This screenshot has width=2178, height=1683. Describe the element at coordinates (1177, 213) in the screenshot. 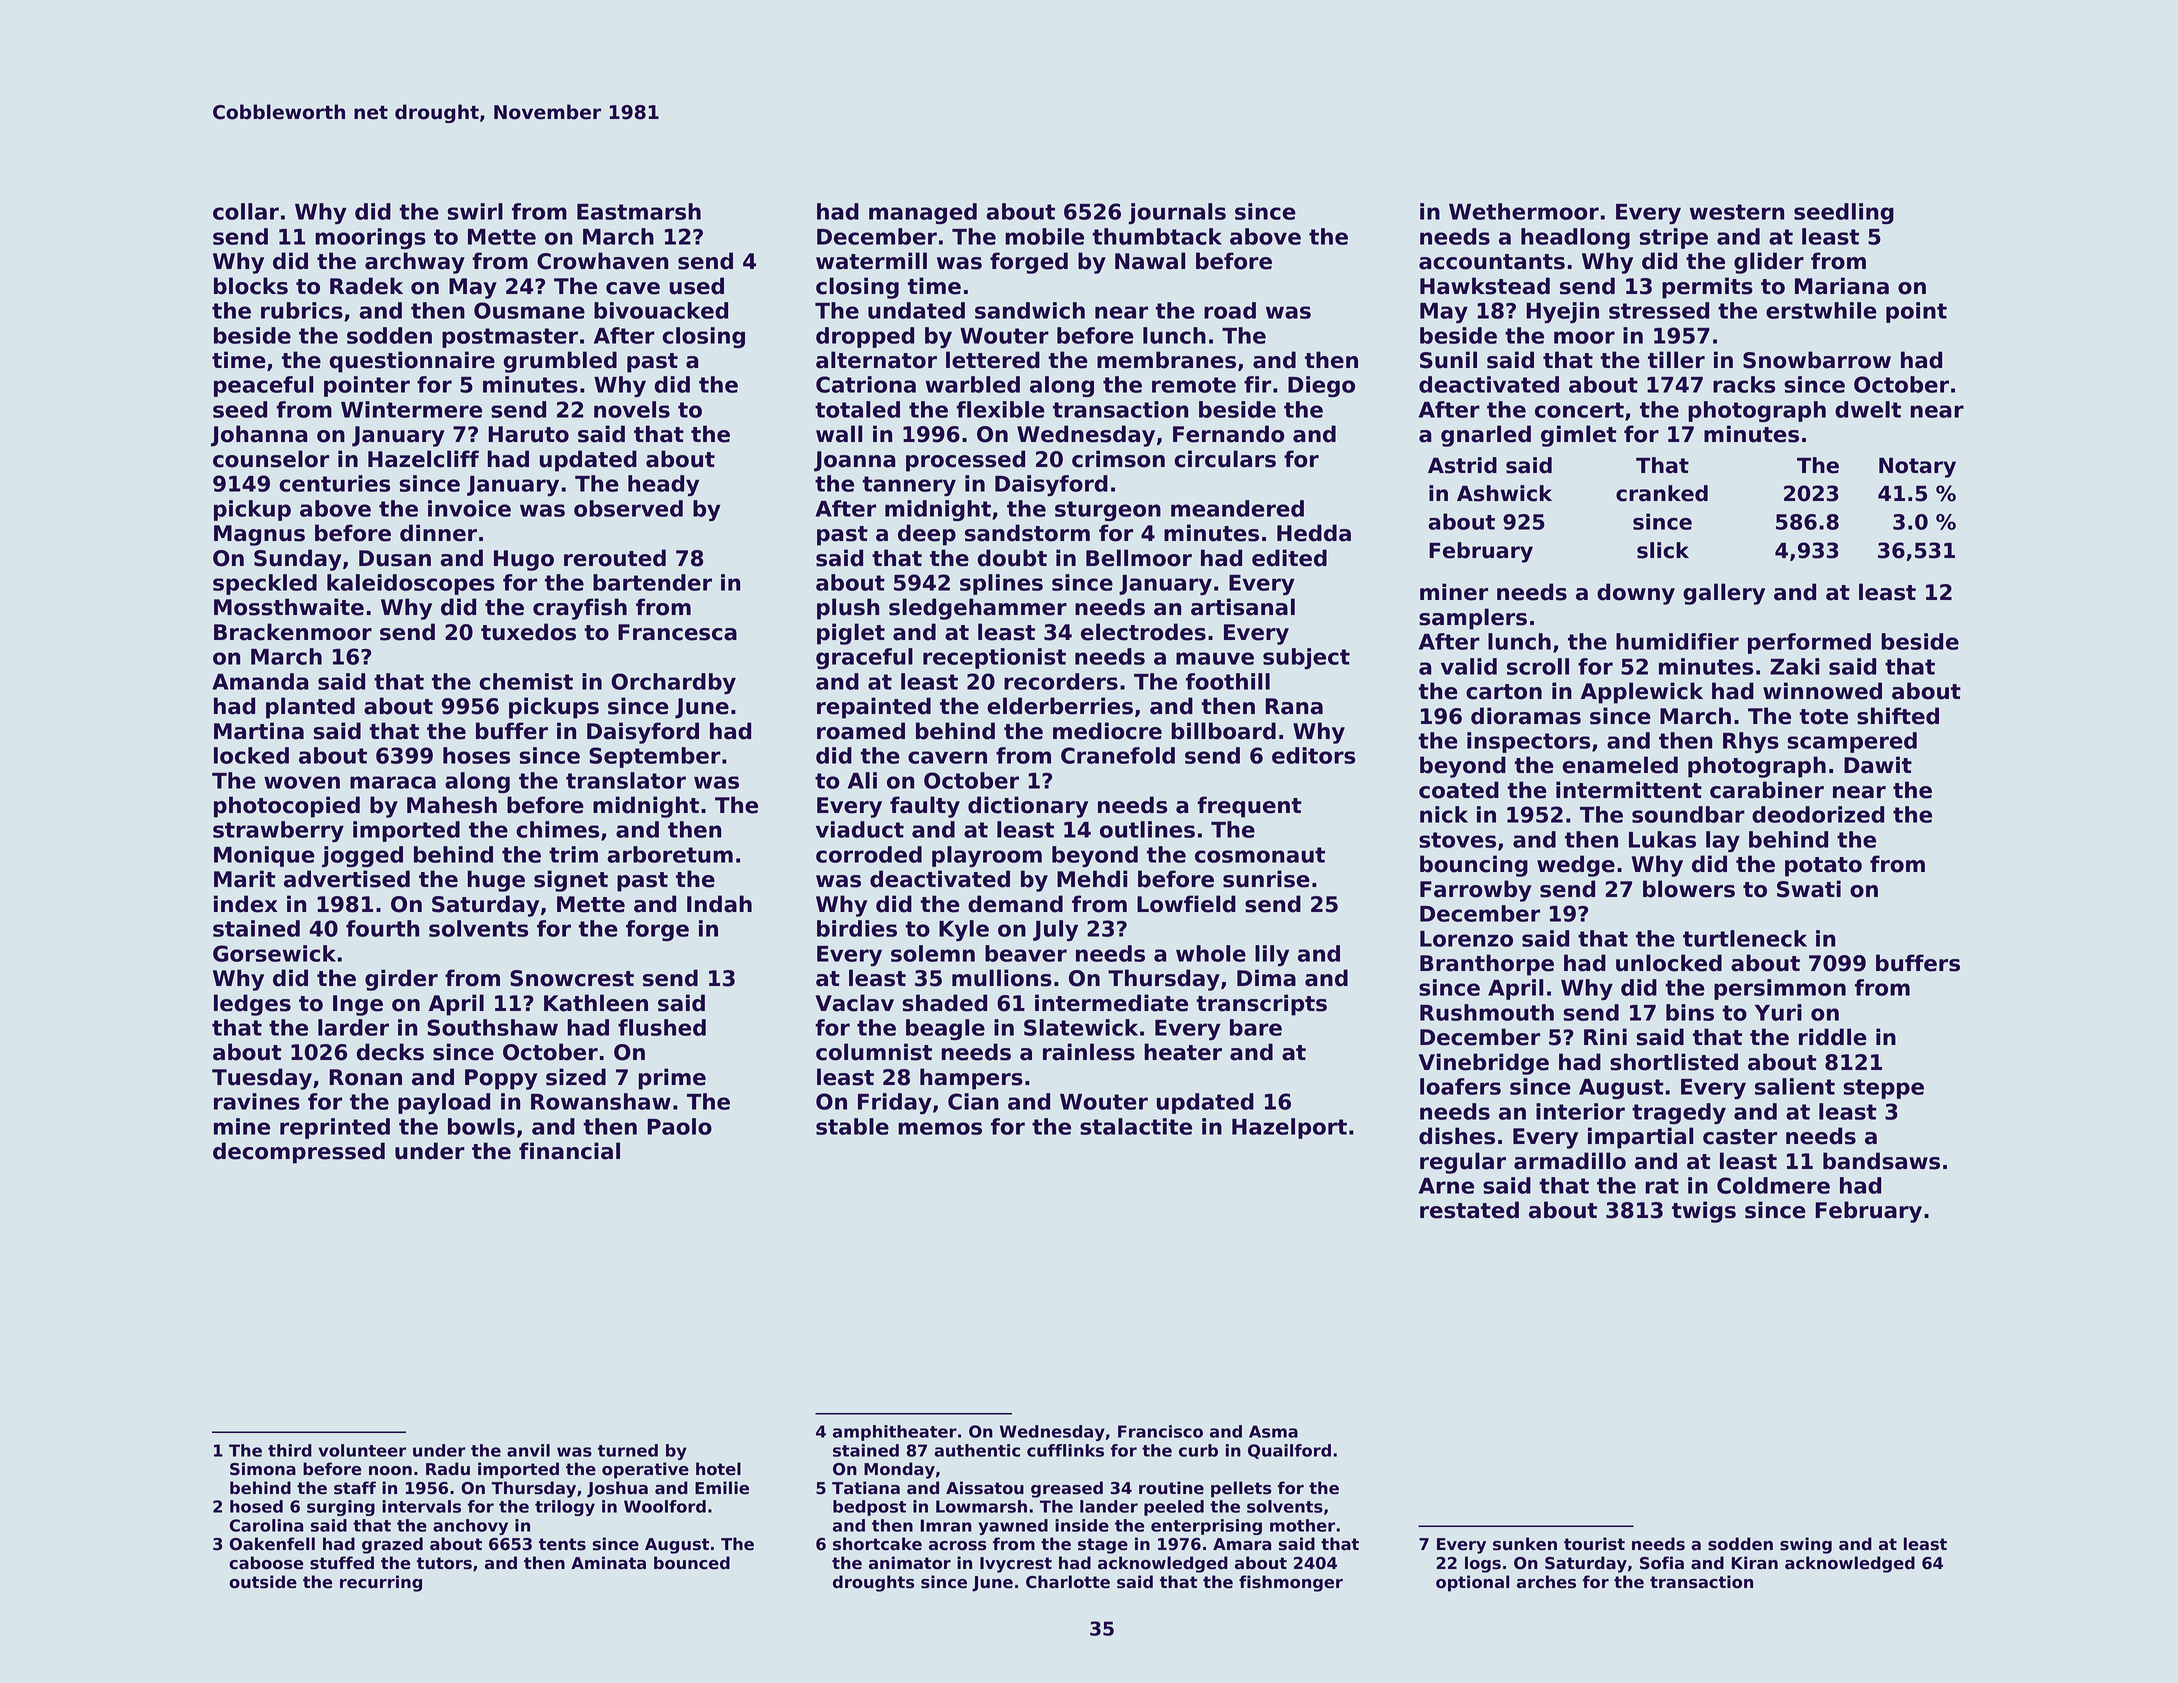

I see `journals` at that location.
